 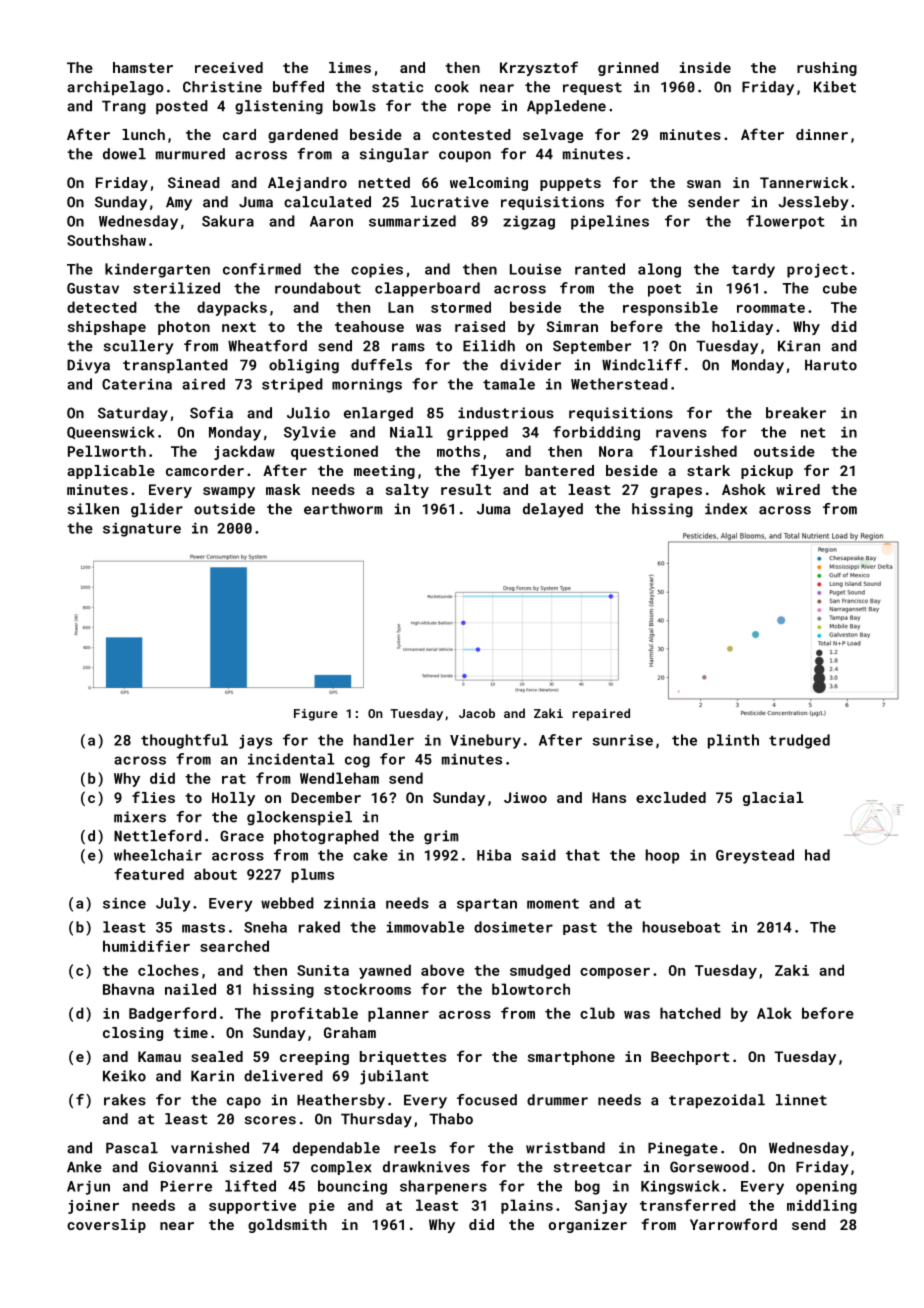 What do you see at coordinates (827, 69) in the document?
I see `rushing` at bounding box center [827, 69].
